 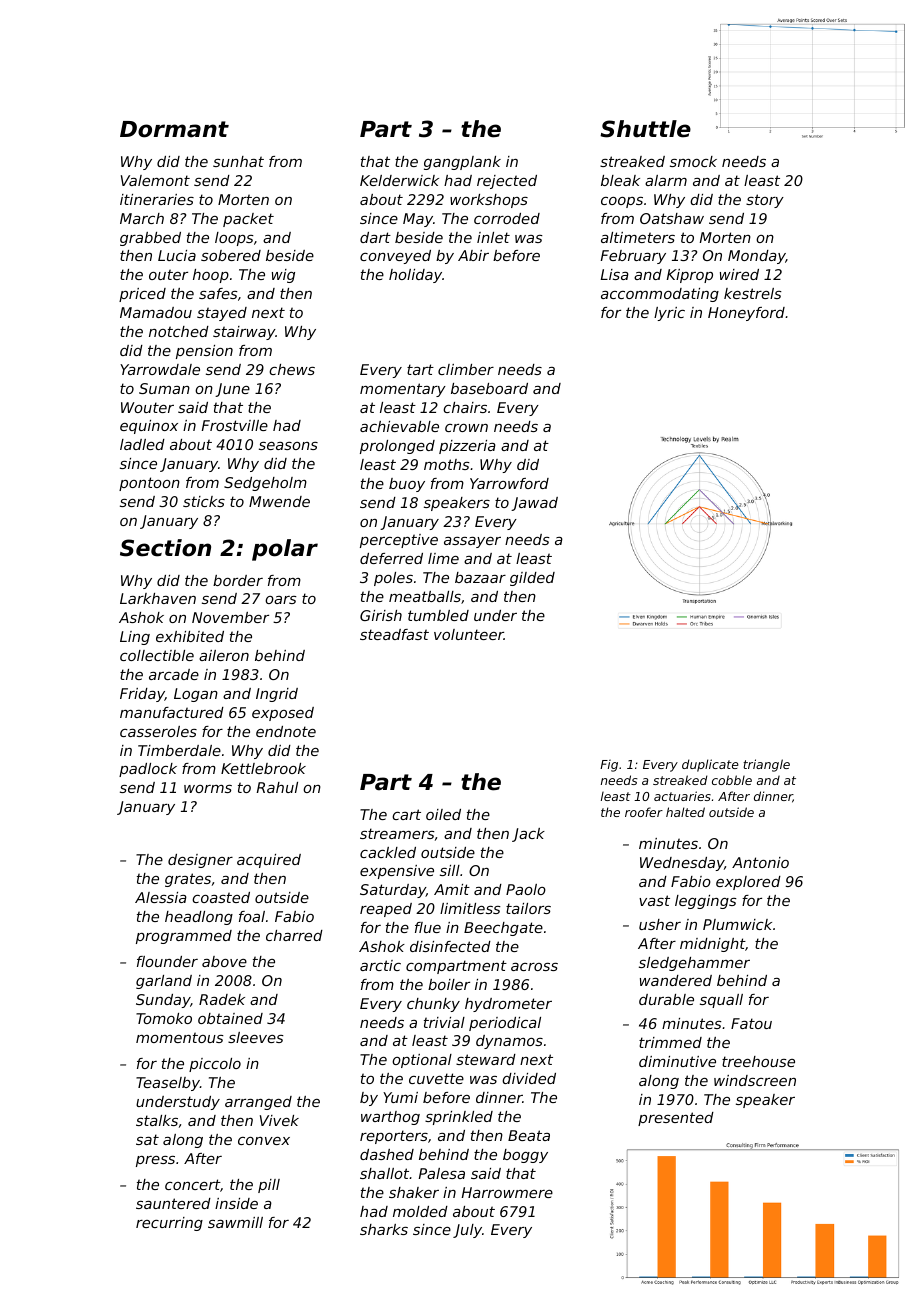 I want to click on Beata, so click(x=529, y=1135).
